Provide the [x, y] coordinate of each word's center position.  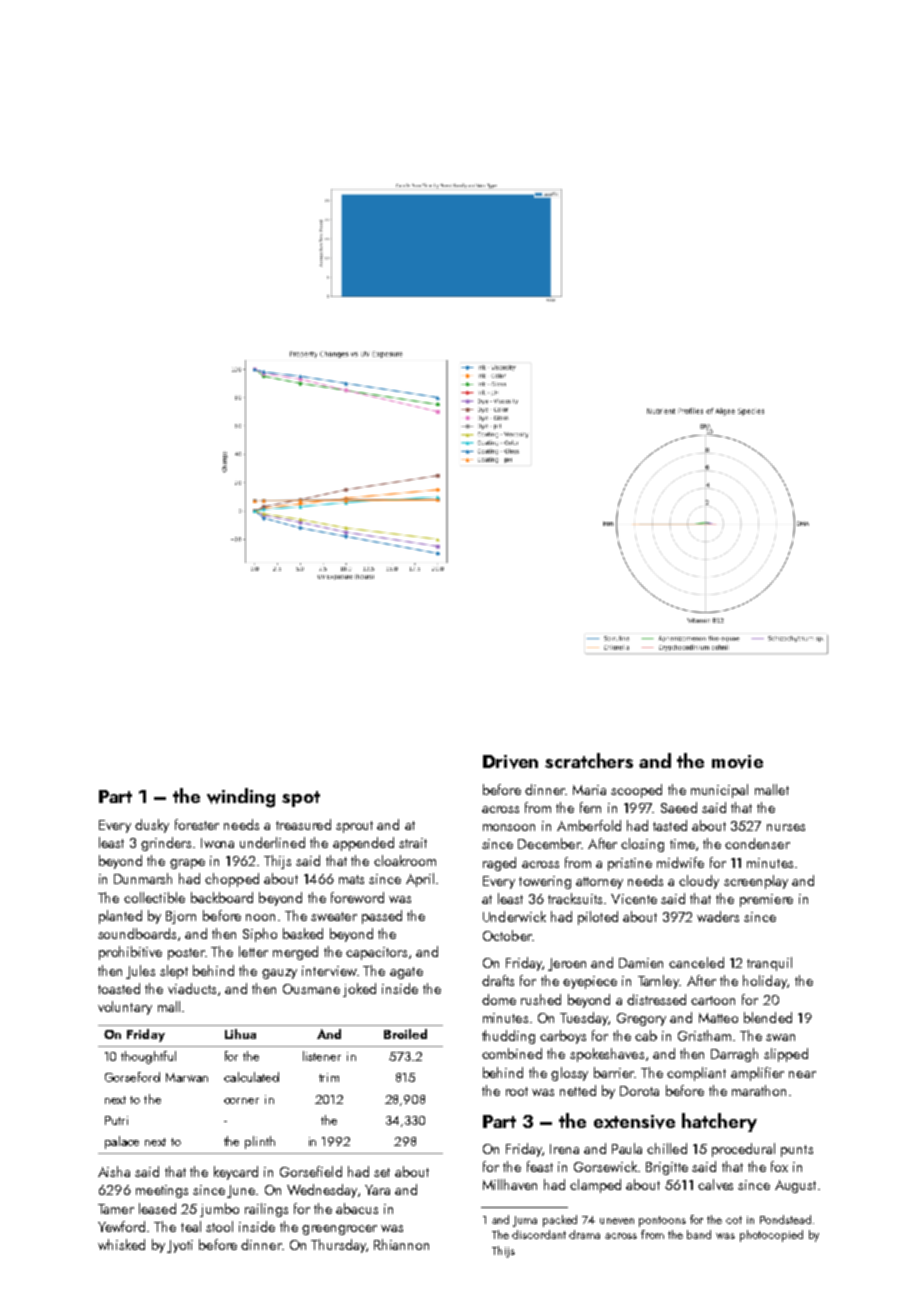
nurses [786, 827]
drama [584, 1234]
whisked [121, 1244]
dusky [152, 826]
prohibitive [130, 953]
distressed [656, 999]
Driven [510, 762]
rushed [541, 999]
